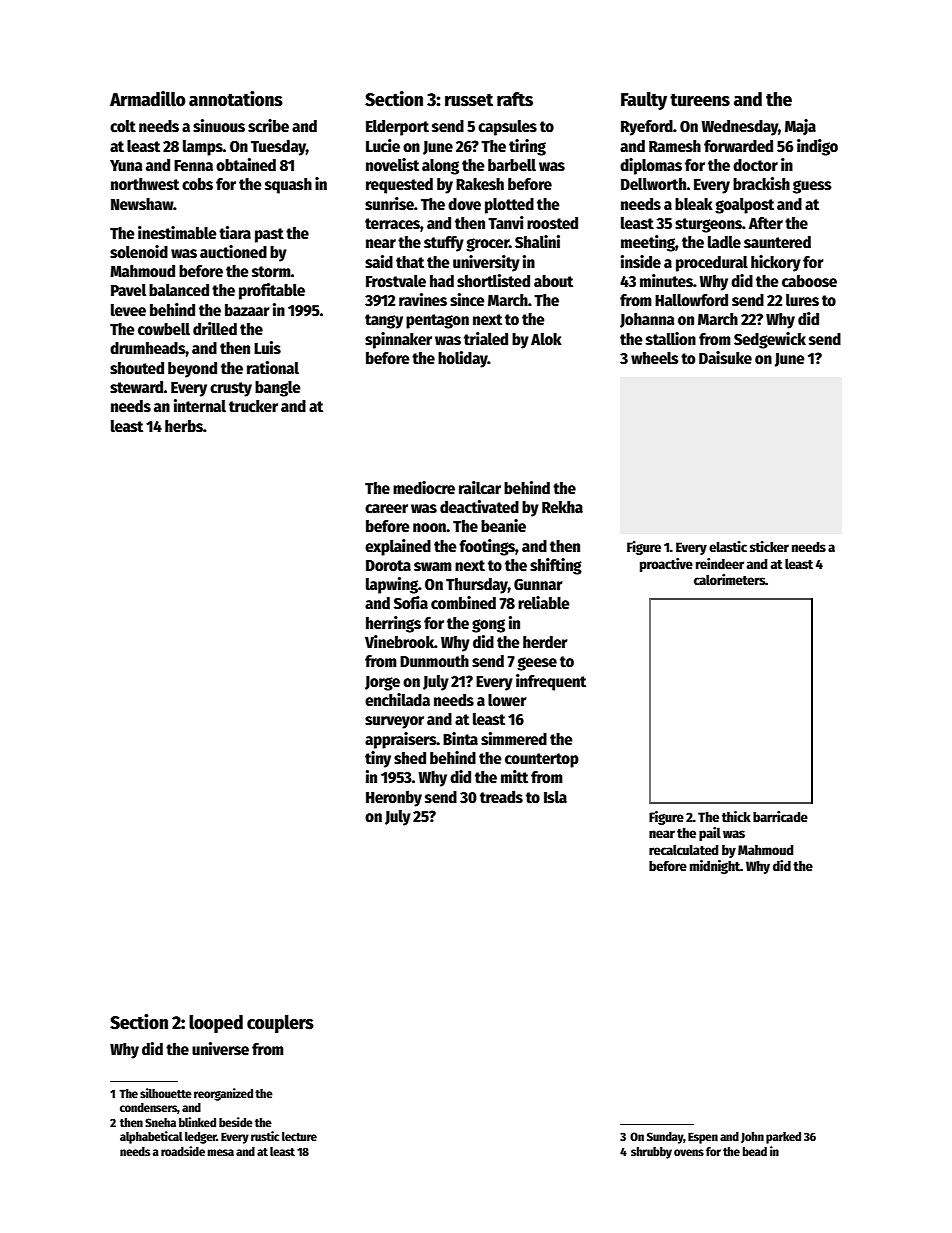 This page has width=952, height=1233. Describe the element at coordinates (542, 760) in the page. I see `countertop` at that location.
